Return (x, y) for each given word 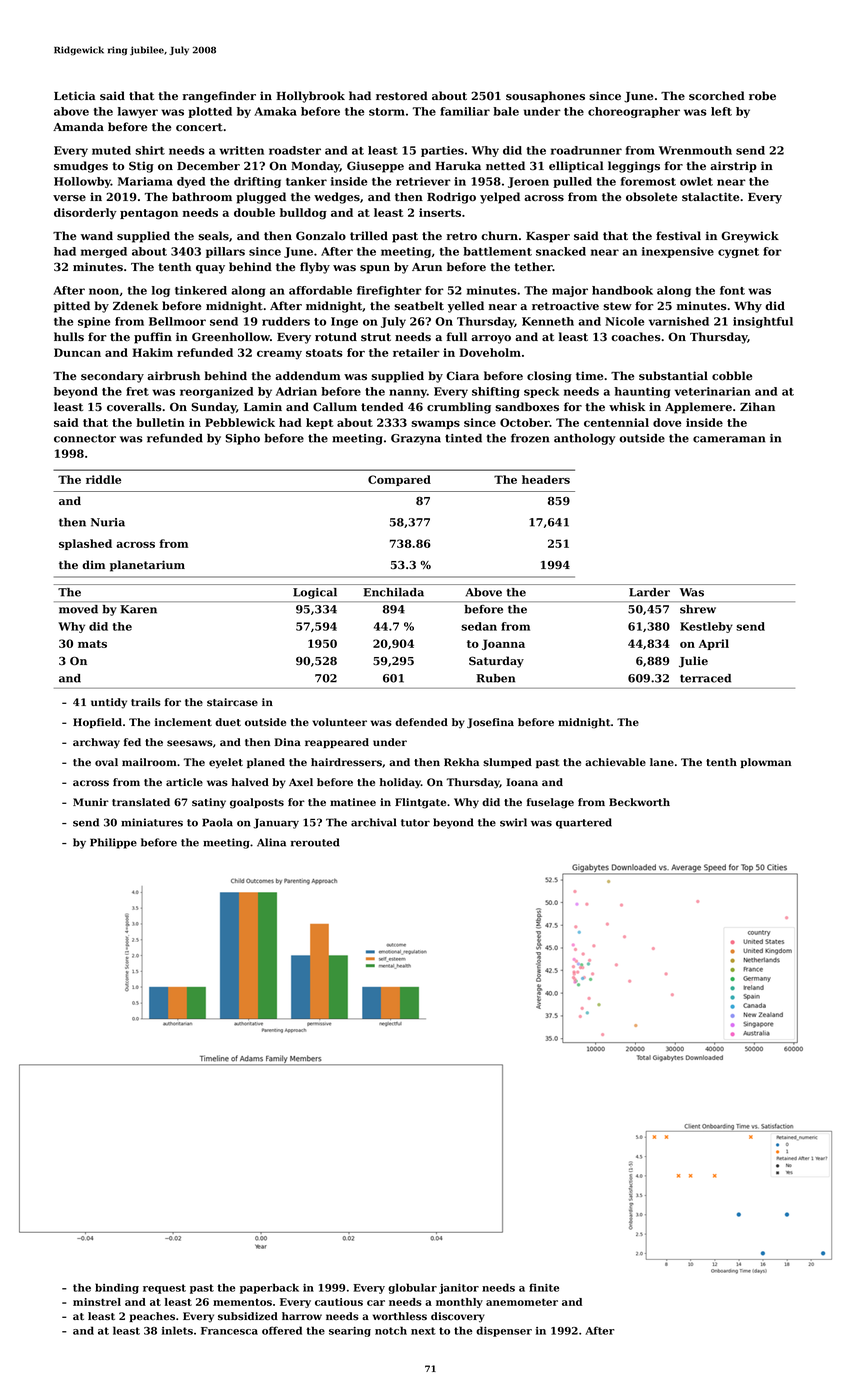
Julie (693, 662)
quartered (584, 823)
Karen (138, 609)
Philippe (113, 843)
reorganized (217, 392)
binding (117, 1288)
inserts (440, 212)
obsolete (651, 197)
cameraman (729, 439)
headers (546, 479)
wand (97, 235)
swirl (513, 822)
